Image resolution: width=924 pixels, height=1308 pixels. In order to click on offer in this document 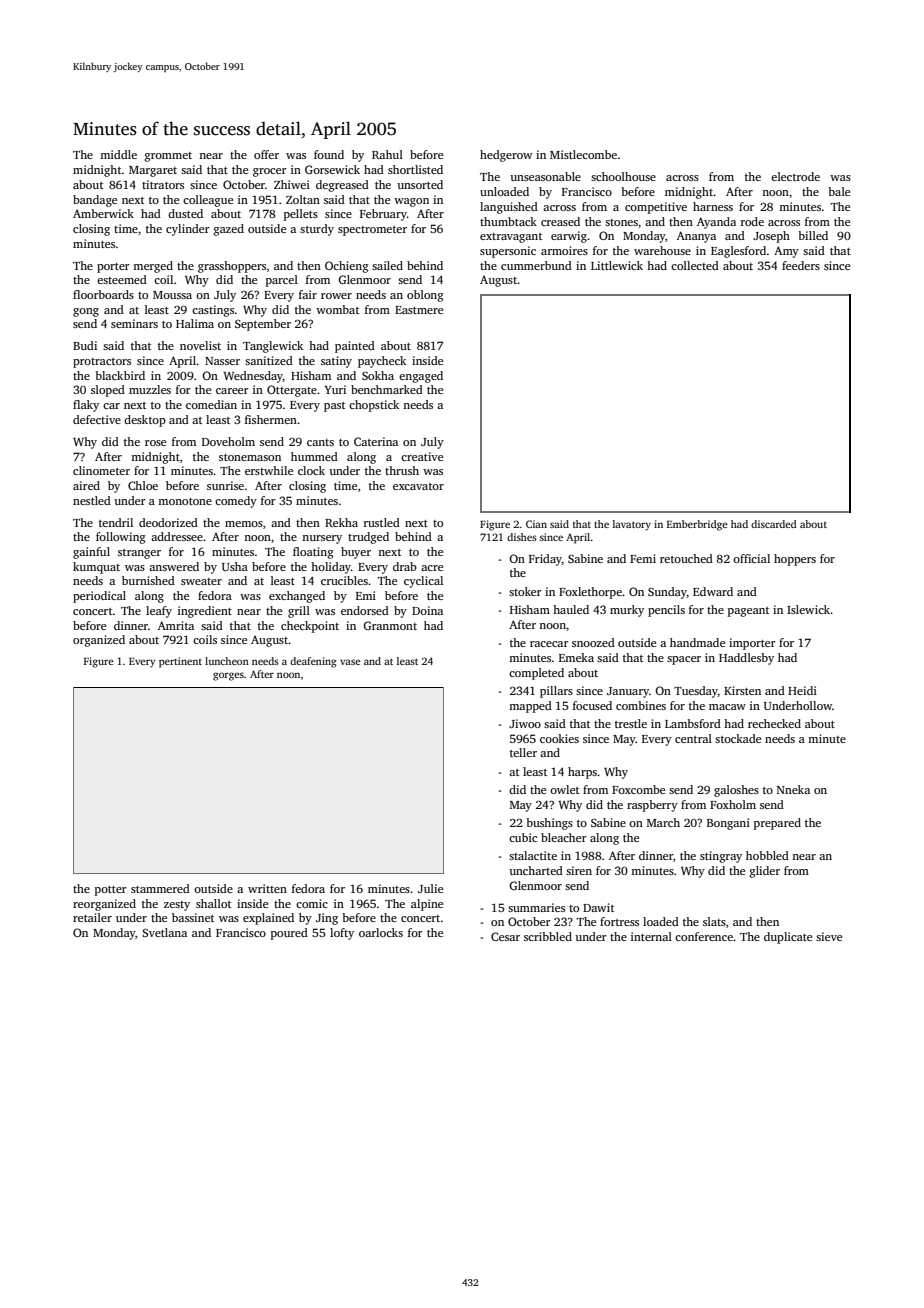, I will do `click(266, 154)`.
